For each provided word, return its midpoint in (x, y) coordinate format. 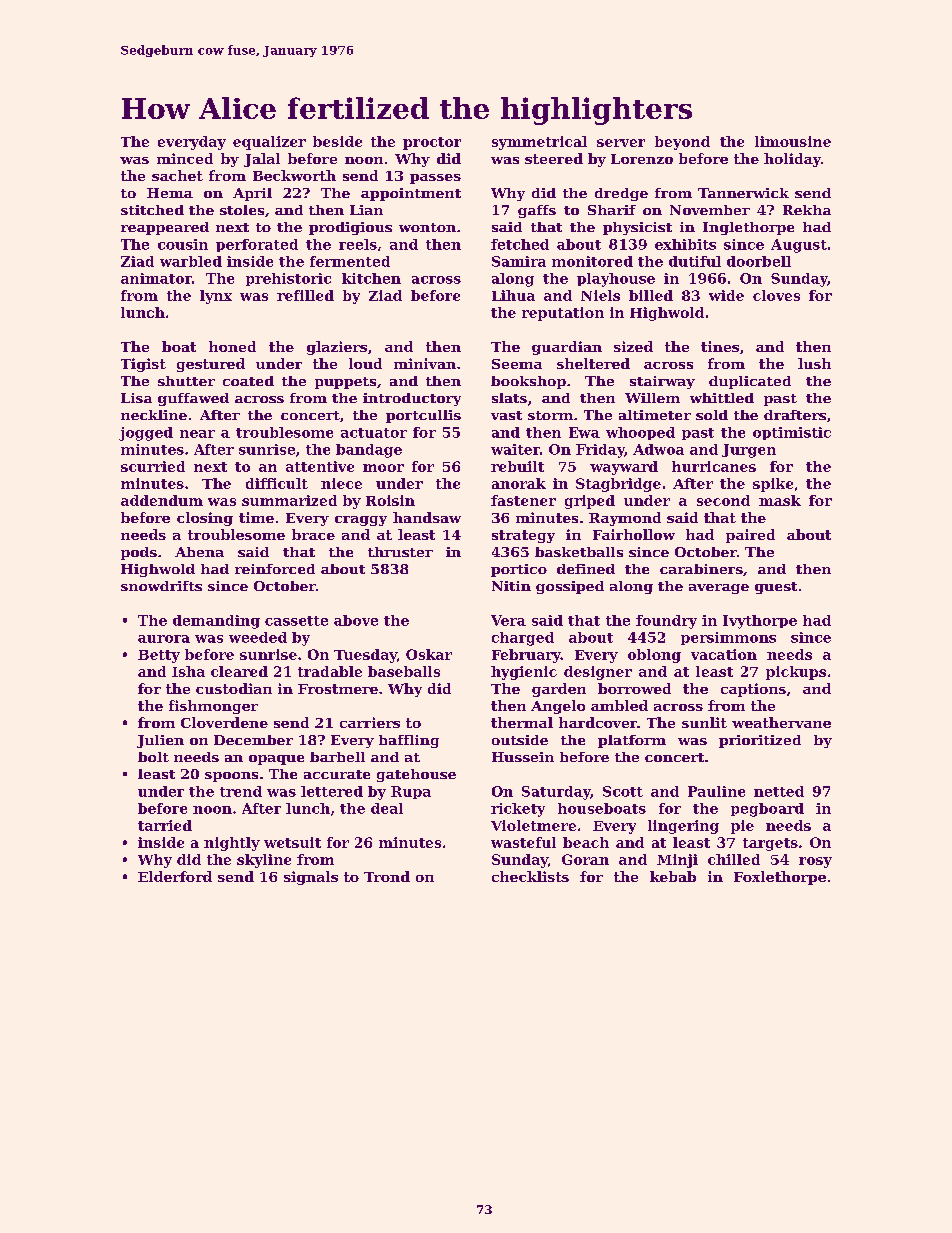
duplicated (750, 382)
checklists (530, 876)
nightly (232, 844)
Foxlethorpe (780, 878)
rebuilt (517, 466)
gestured (211, 365)
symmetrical (539, 143)
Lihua (513, 295)
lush (814, 363)
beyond (682, 143)
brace (313, 534)
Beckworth (294, 175)
